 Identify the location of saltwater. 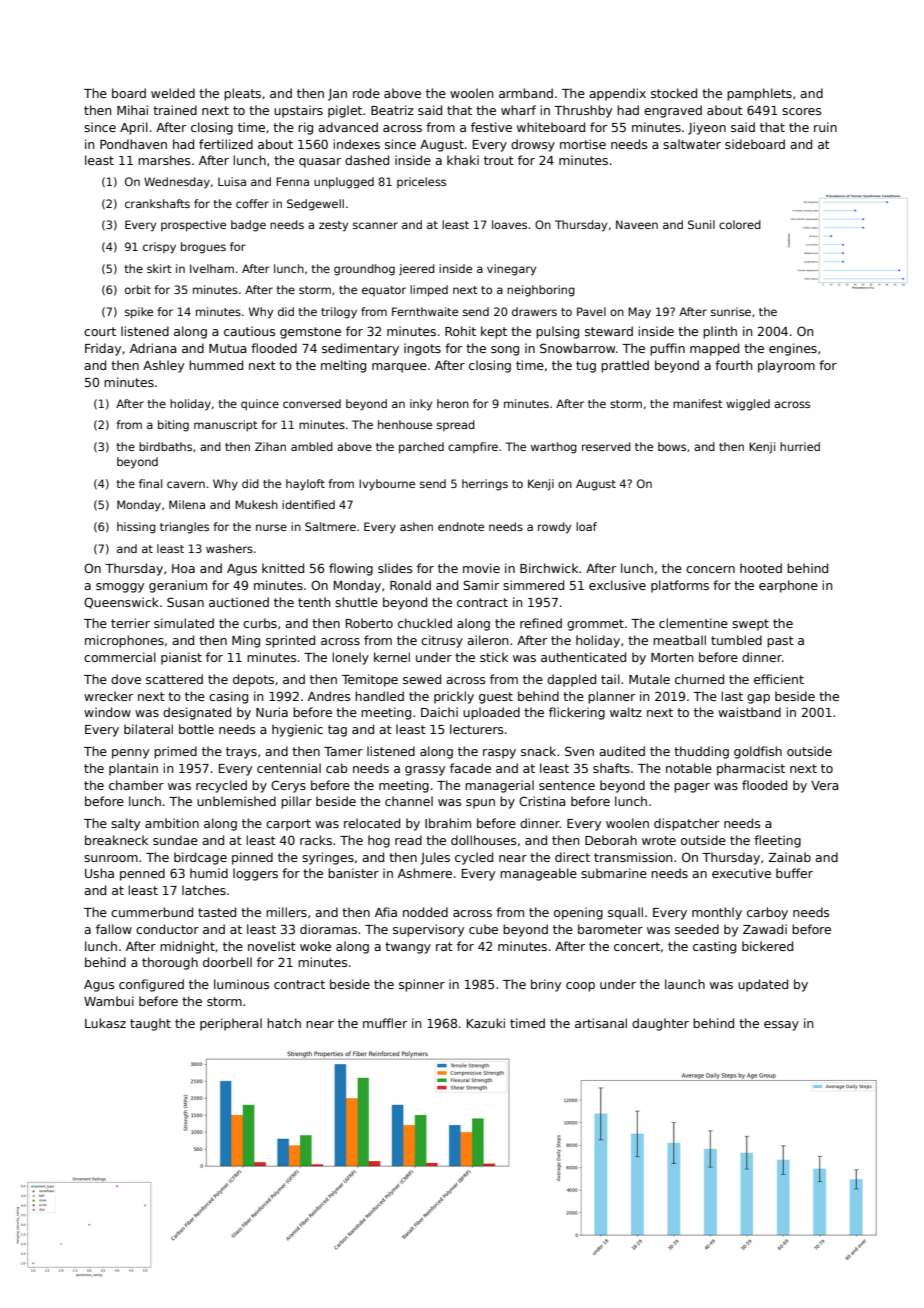
(692, 144).
